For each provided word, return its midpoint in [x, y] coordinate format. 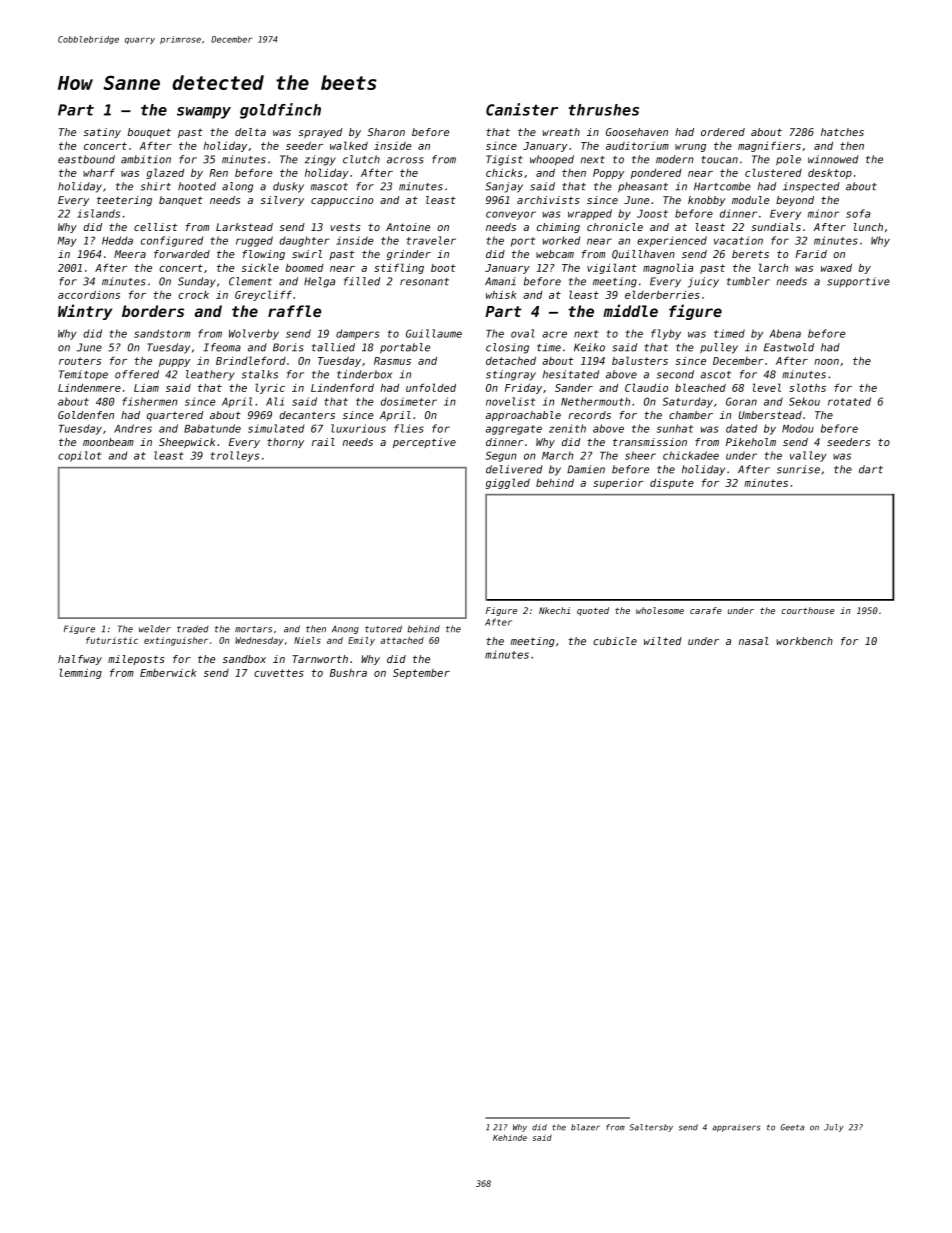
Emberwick [168, 673]
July [834, 1128]
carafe [706, 610]
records [590, 415]
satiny [102, 133]
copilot [79, 456]
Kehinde [510, 1137]
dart [871, 469]
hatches [842, 132]
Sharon [386, 132]
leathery [210, 375]
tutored [383, 629]
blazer [585, 1127]
